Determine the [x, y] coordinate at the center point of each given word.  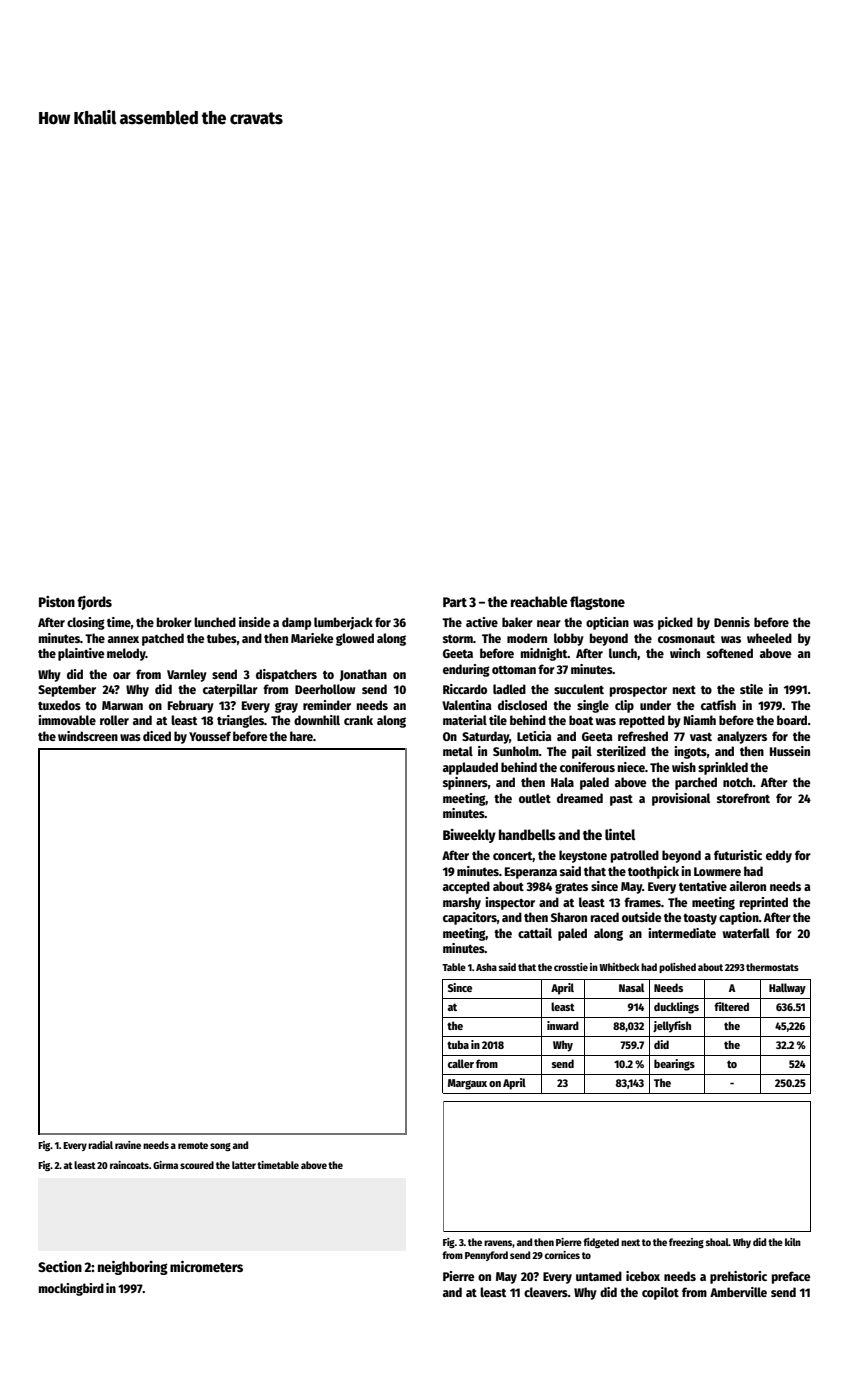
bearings [674, 1065]
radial [100, 1145]
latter [244, 1165]
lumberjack [343, 623]
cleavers [546, 1292]
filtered [731, 1006]
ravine [128, 1145]
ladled [509, 689]
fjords [94, 603]
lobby [569, 639]
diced [157, 736]
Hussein [790, 751]
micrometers [206, 1266]
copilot [660, 1293]
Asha [486, 967]
